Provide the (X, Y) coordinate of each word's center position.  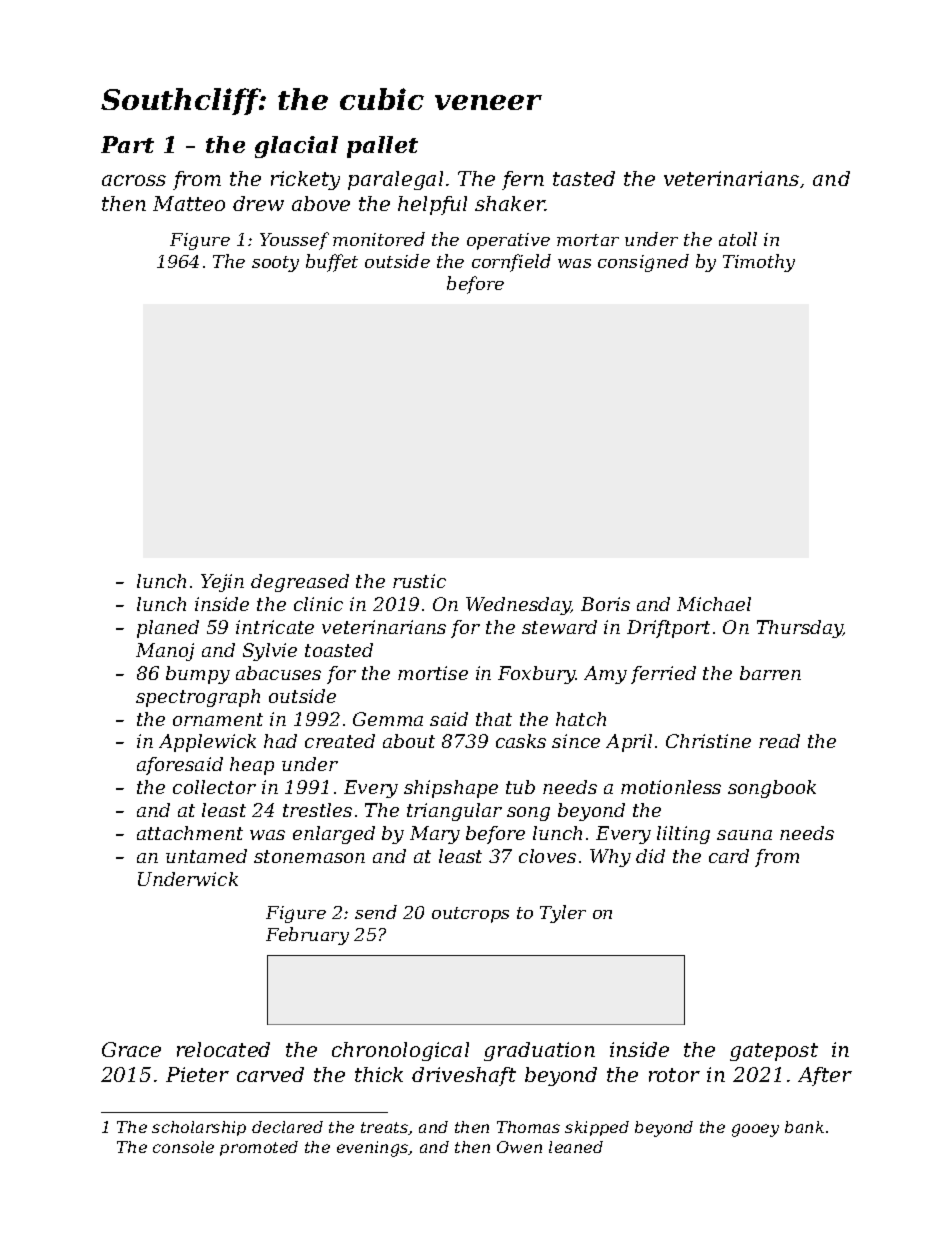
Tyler (563, 914)
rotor (674, 1075)
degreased (300, 583)
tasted (584, 178)
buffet (332, 263)
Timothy (759, 263)
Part (127, 144)
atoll (738, 239)
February (307, 936)
